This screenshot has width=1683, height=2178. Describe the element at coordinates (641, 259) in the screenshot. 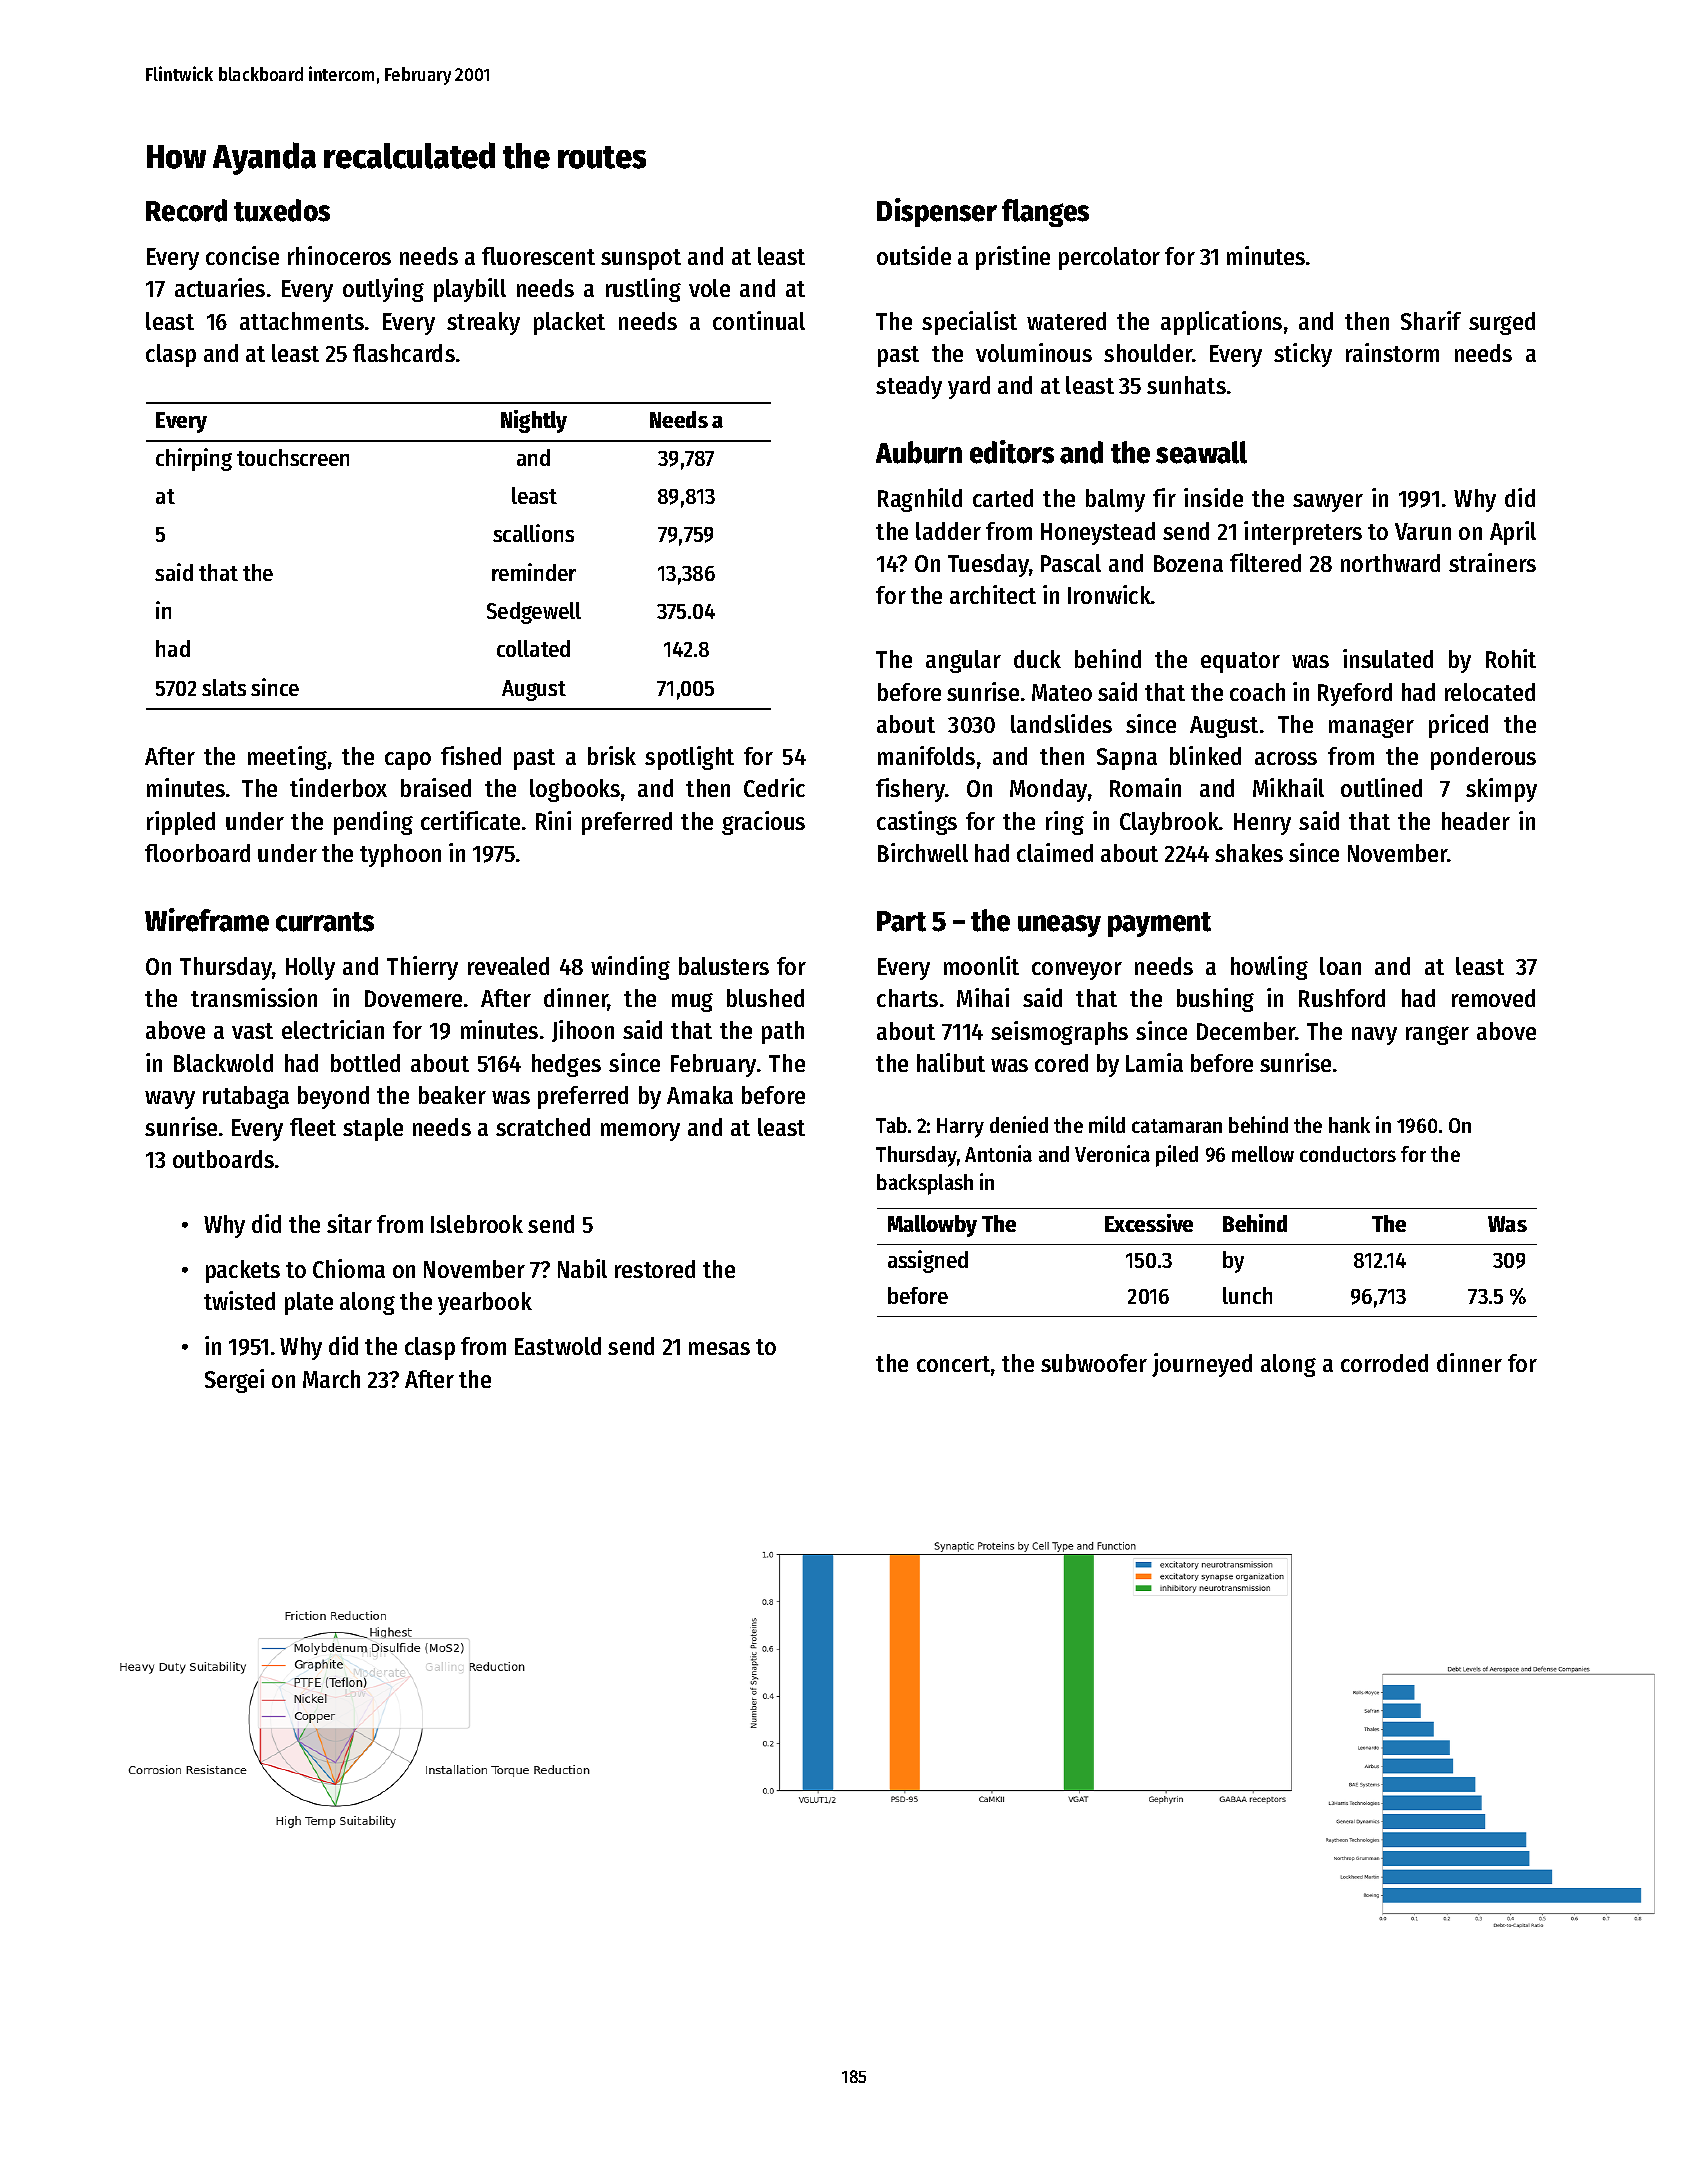

I see `sunspot` at that location.
